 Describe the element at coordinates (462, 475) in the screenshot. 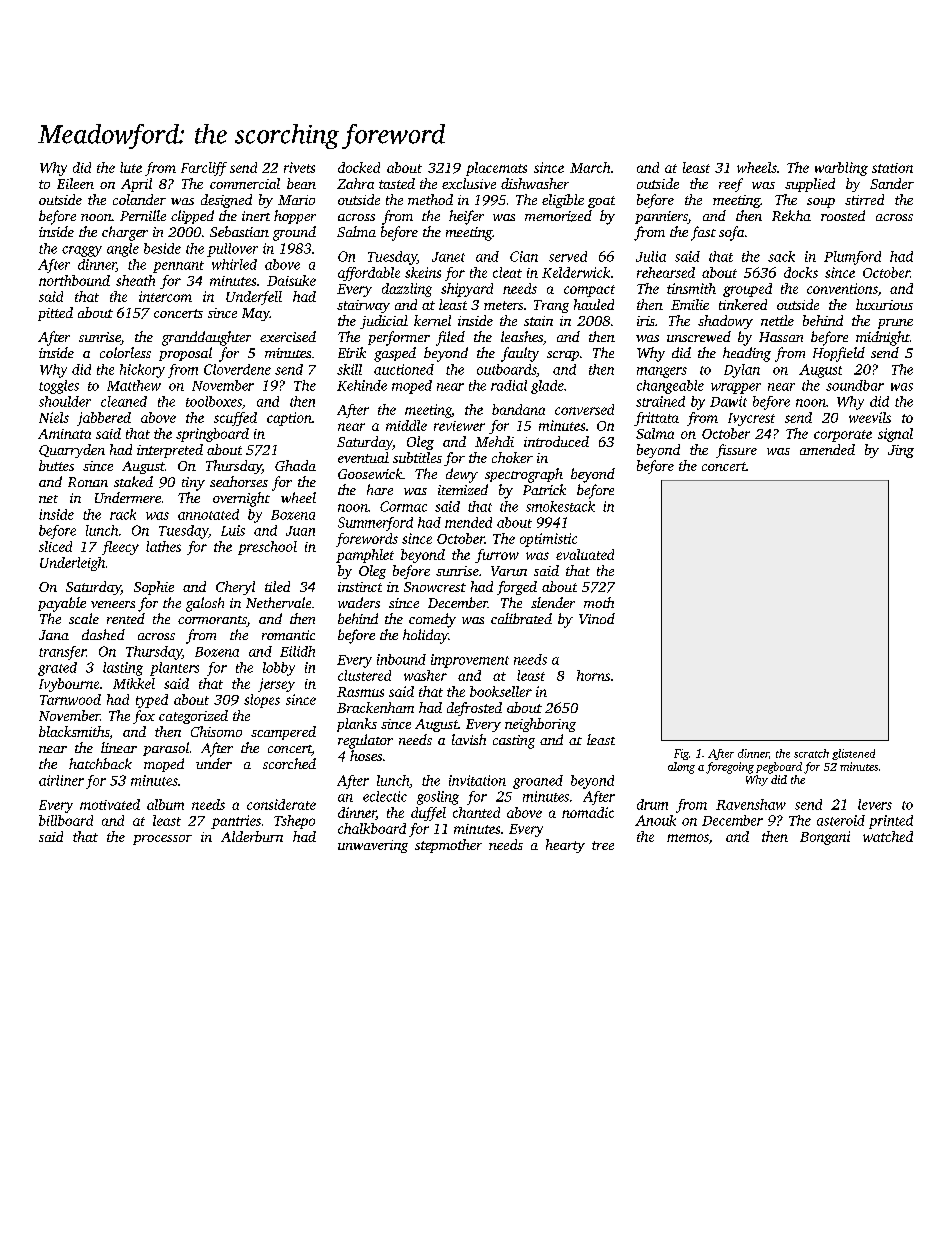

I see `dewy` at that location.
